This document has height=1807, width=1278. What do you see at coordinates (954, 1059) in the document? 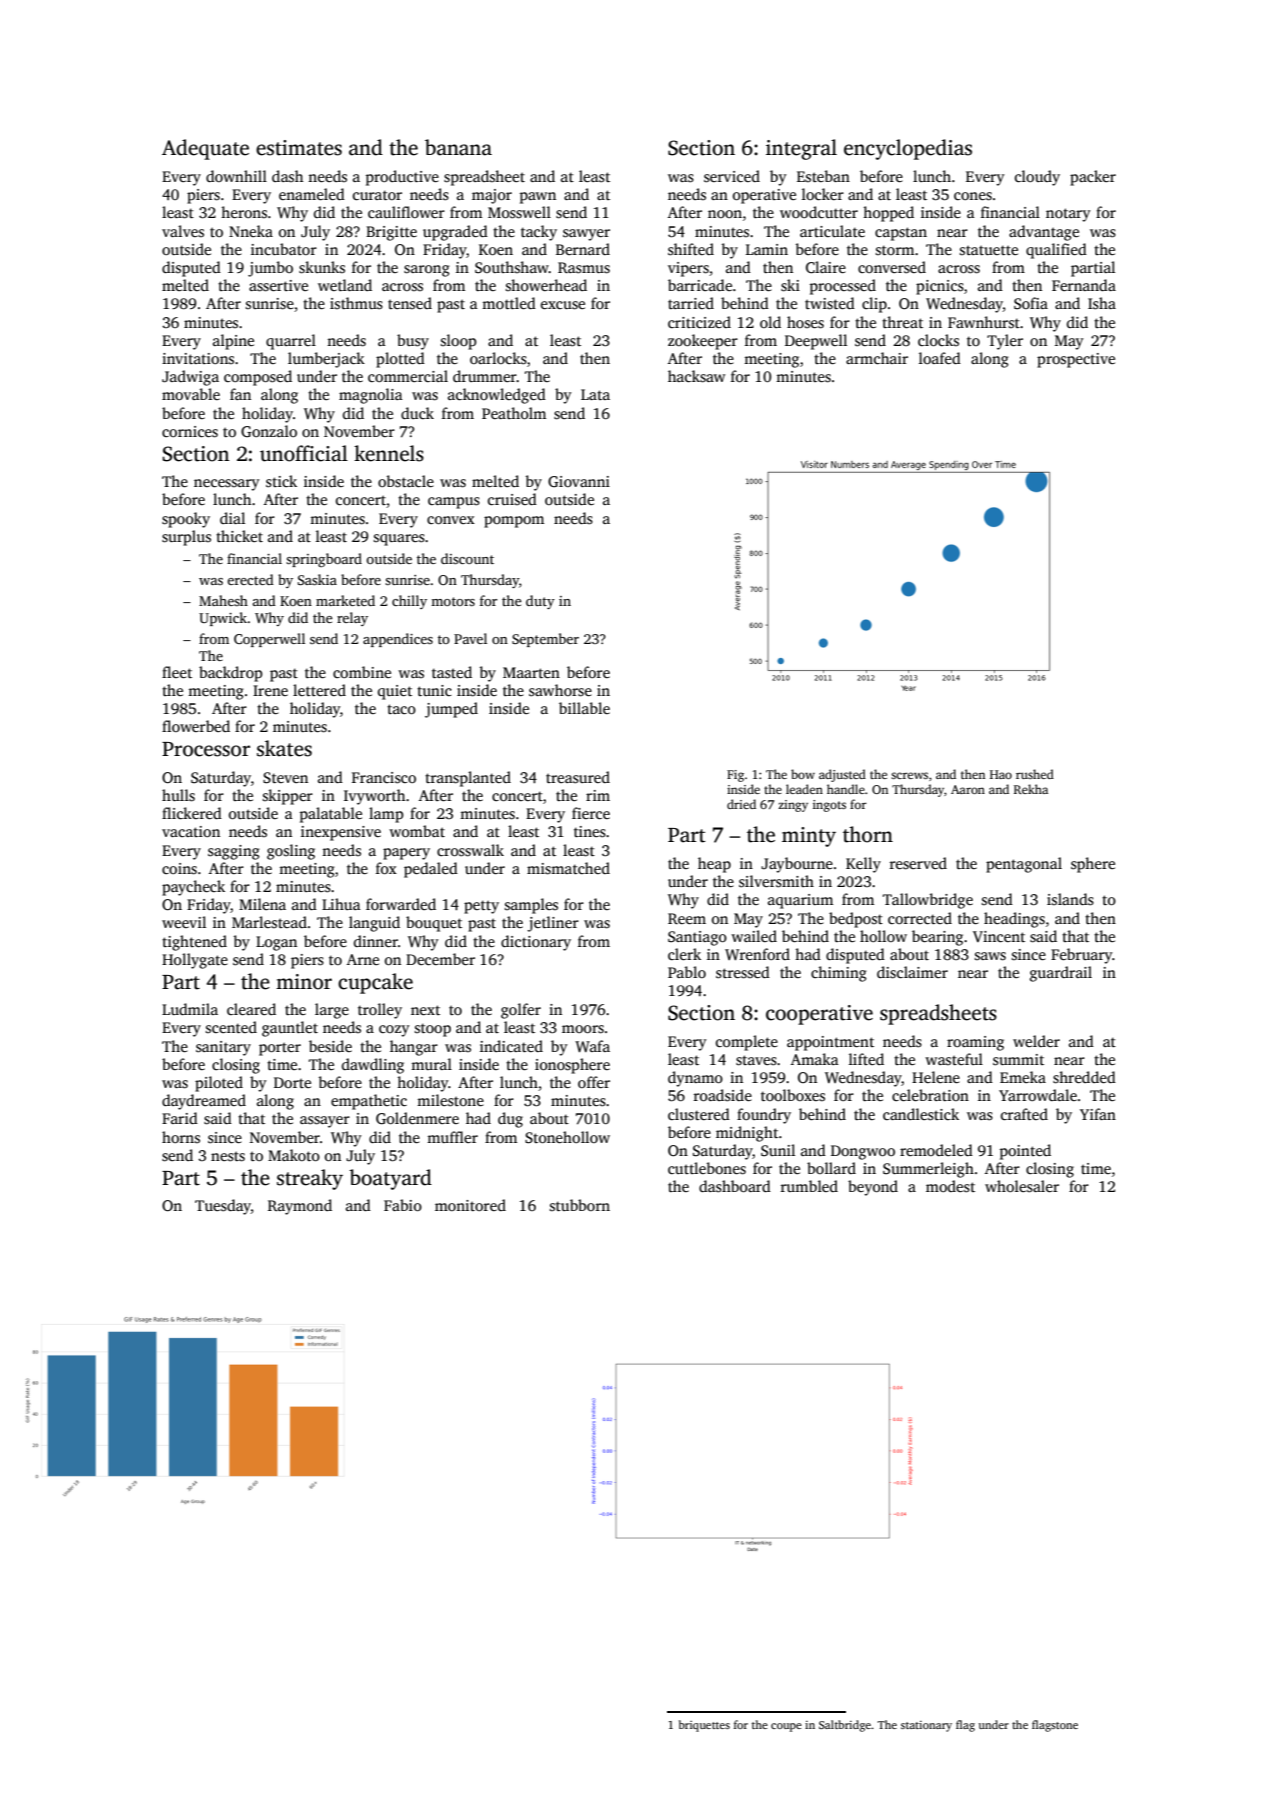
I see `wasteful` at bounding box center [954, 1059].
